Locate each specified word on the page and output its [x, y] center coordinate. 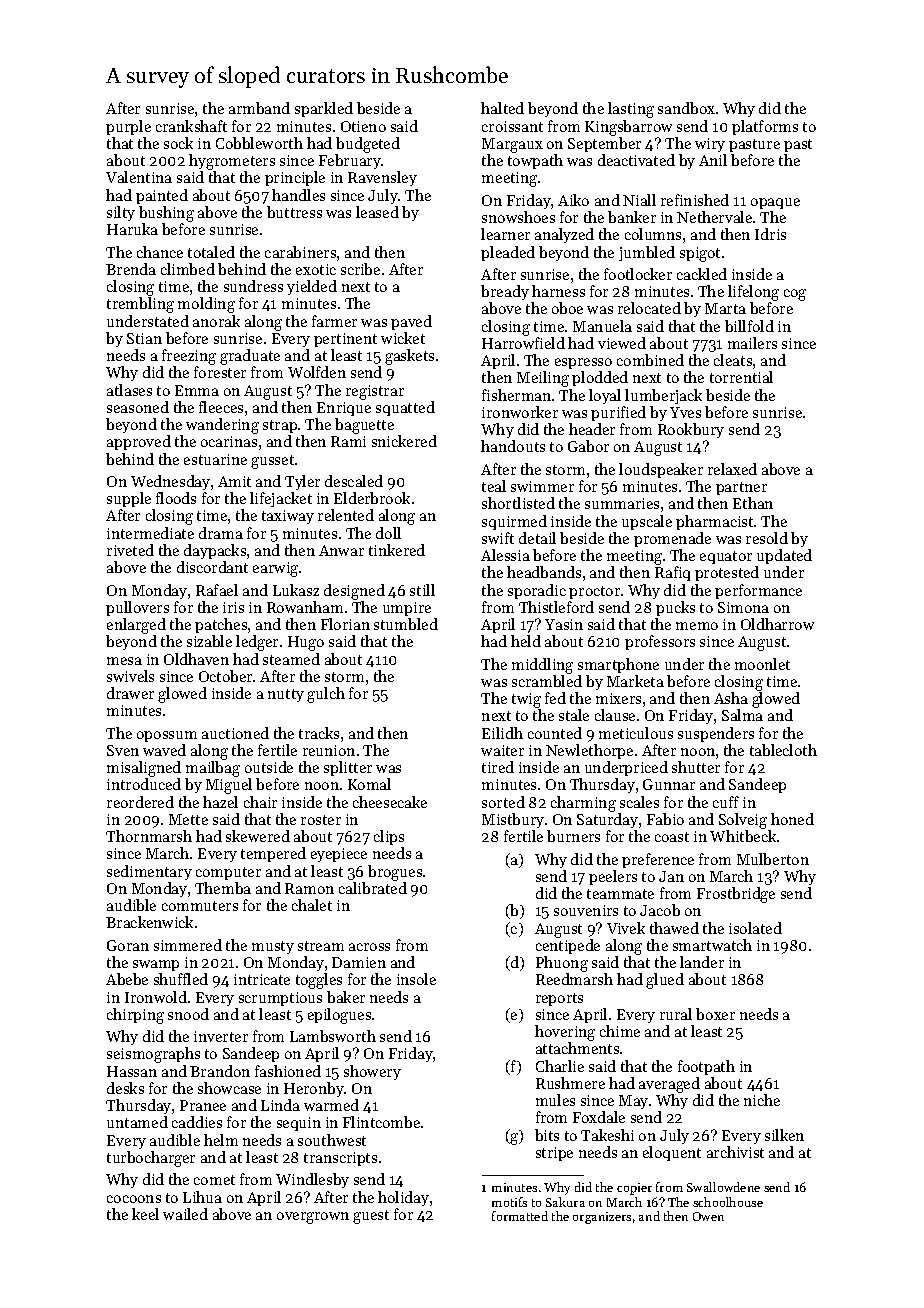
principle [295, 178]
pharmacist [714, 522]
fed [555, 698]
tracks [319, 733]
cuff [726, 802]
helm [221, 1140]
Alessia [505, 555]
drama [221, 533]
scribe [360, 269]
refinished [695, 200]
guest [371, 1217]
